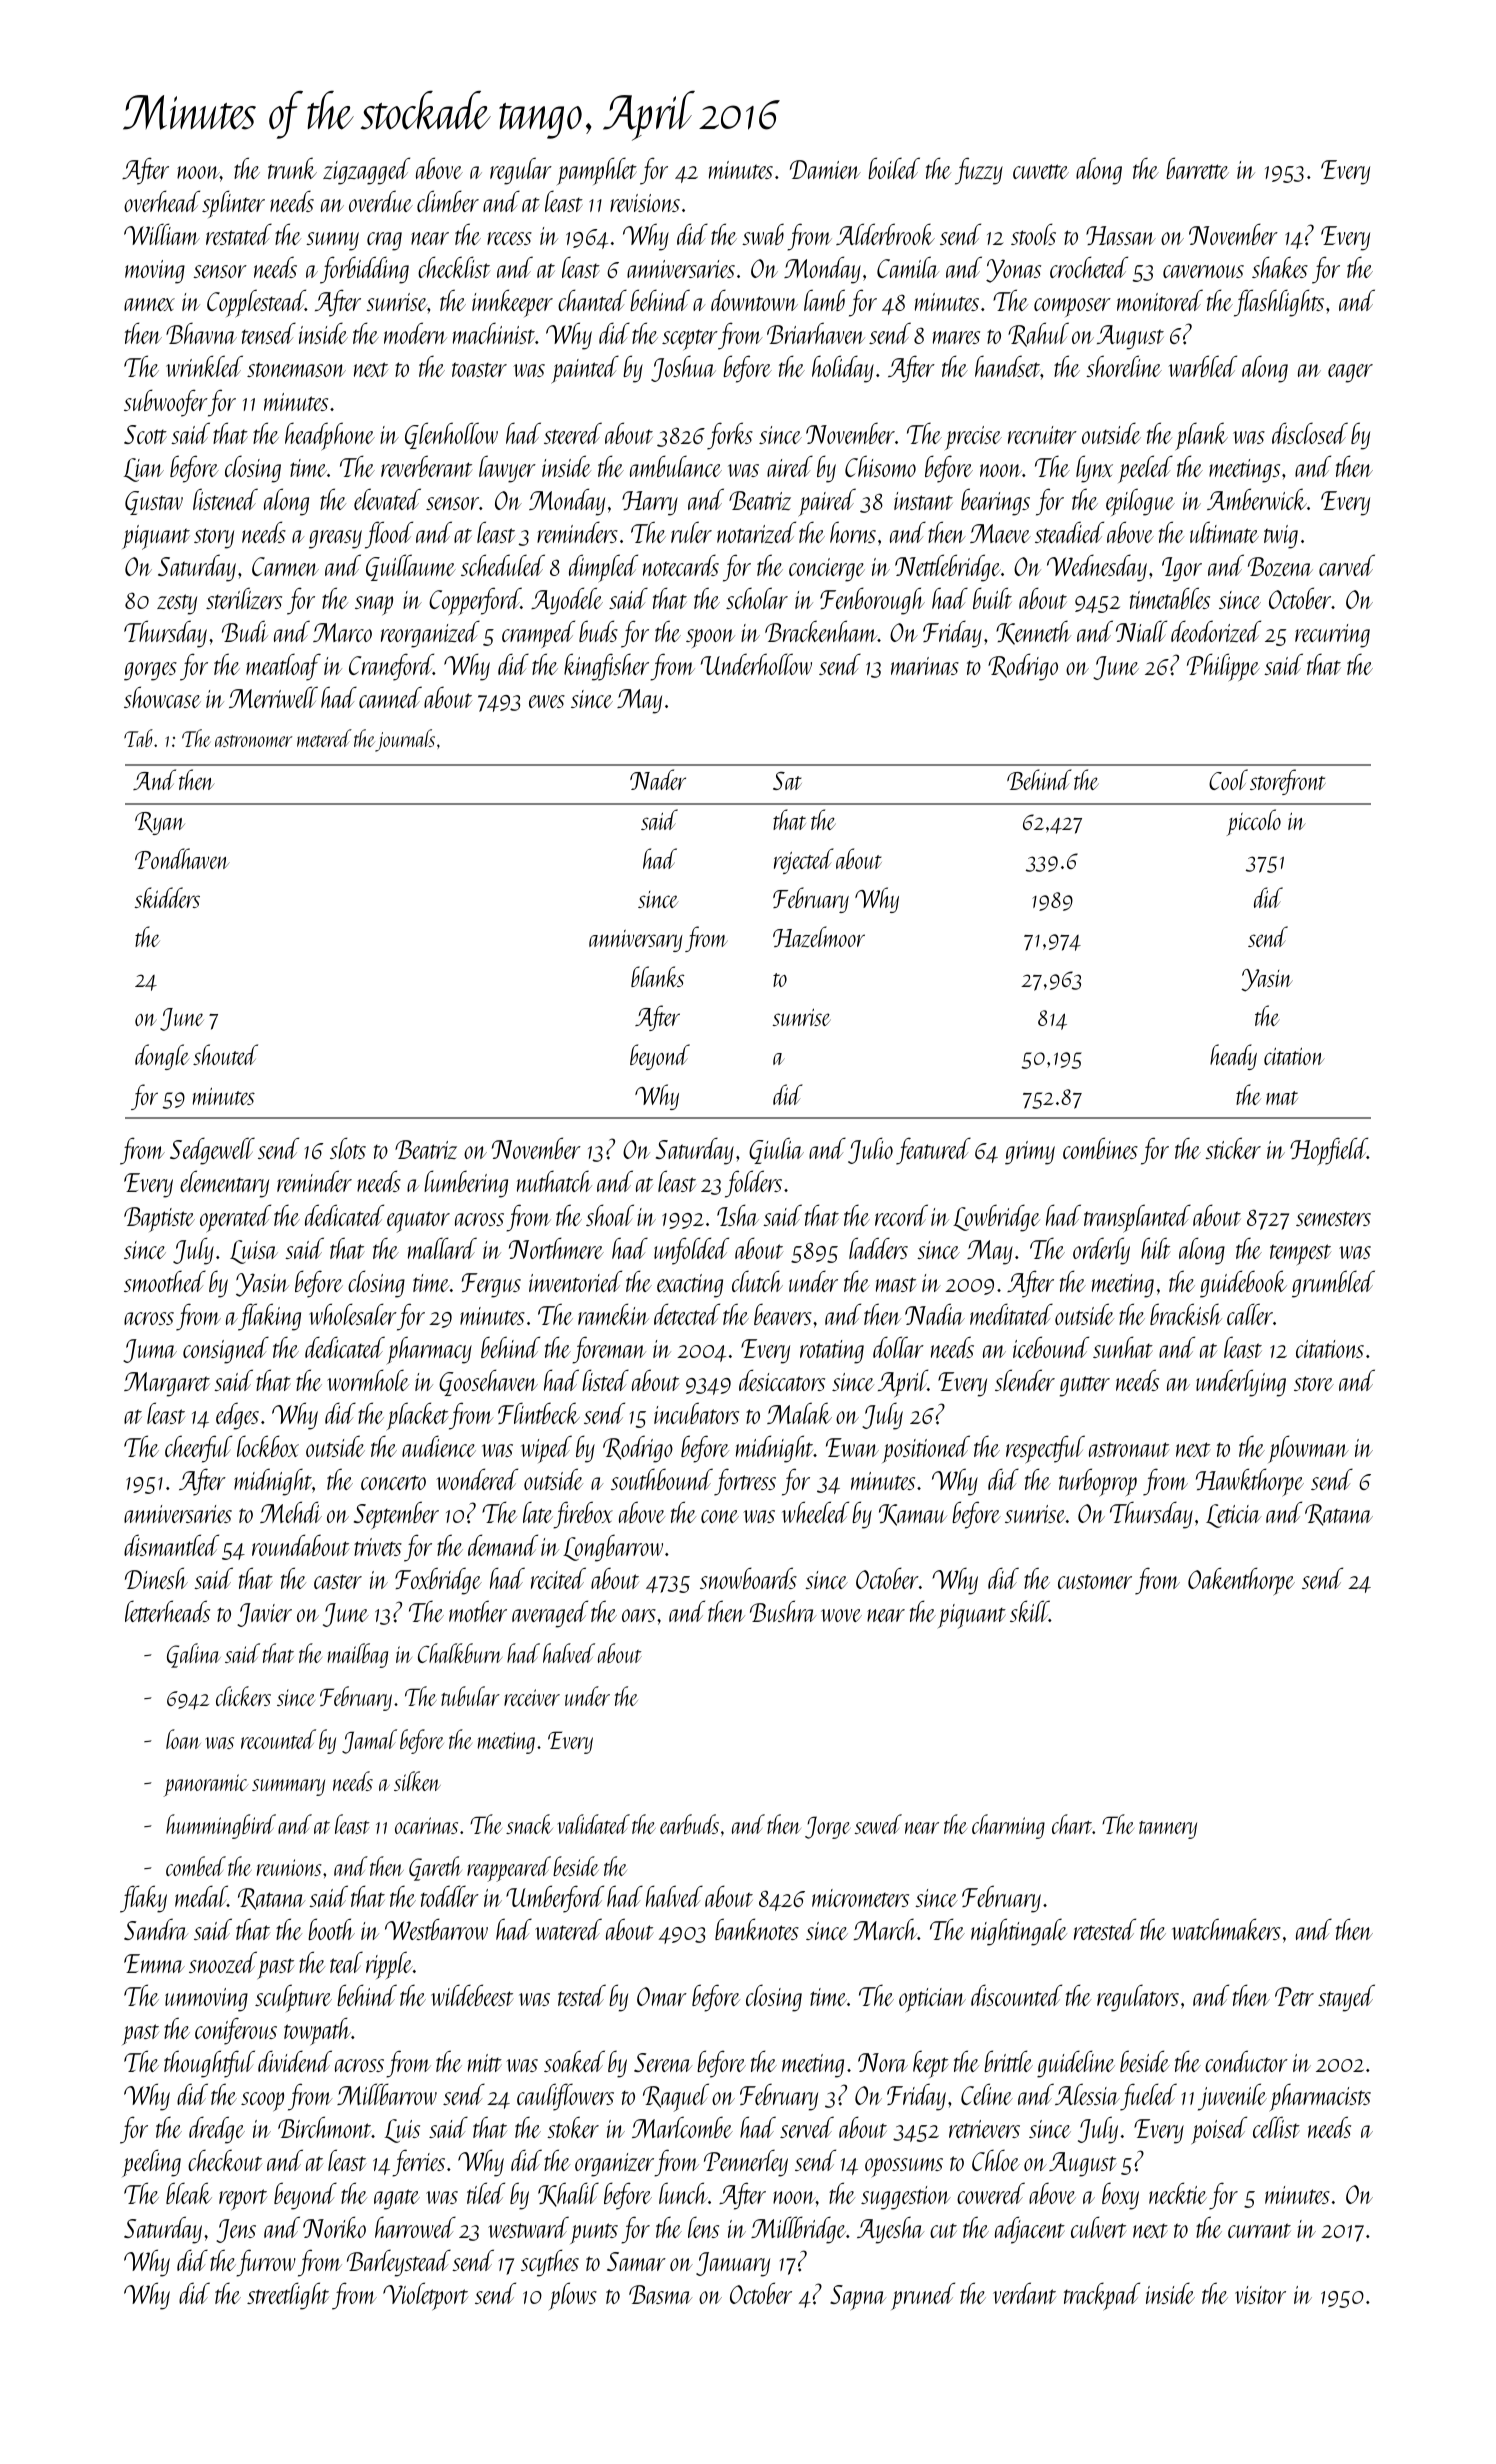  Describe the element at coordinates (264, 1615) in the document. I see `Javier` at that location.
